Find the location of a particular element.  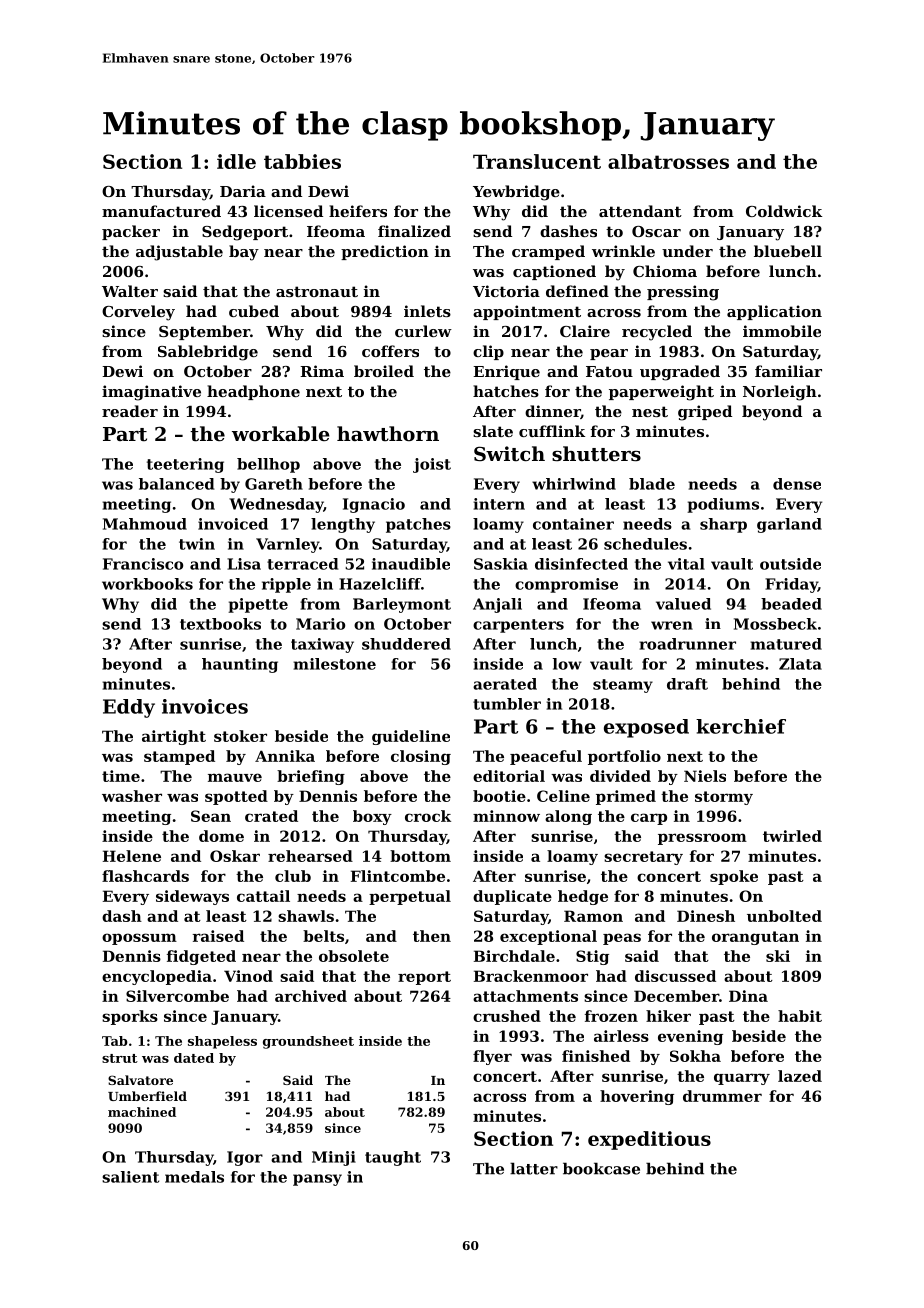

schedules is located at coordinates (645, 544).
